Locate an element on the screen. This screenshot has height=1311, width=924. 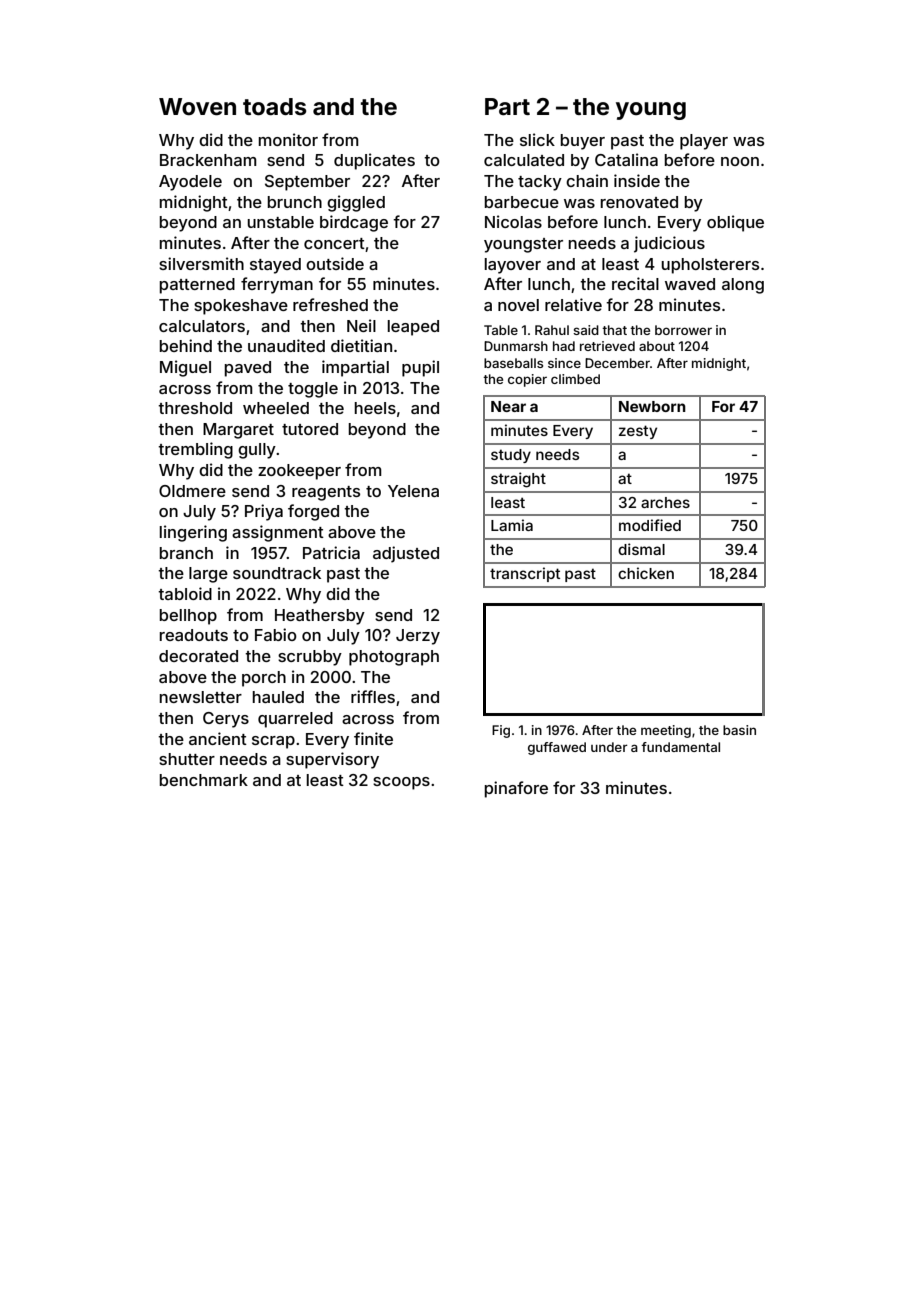
borrower is located at coordinates (683, 330).
